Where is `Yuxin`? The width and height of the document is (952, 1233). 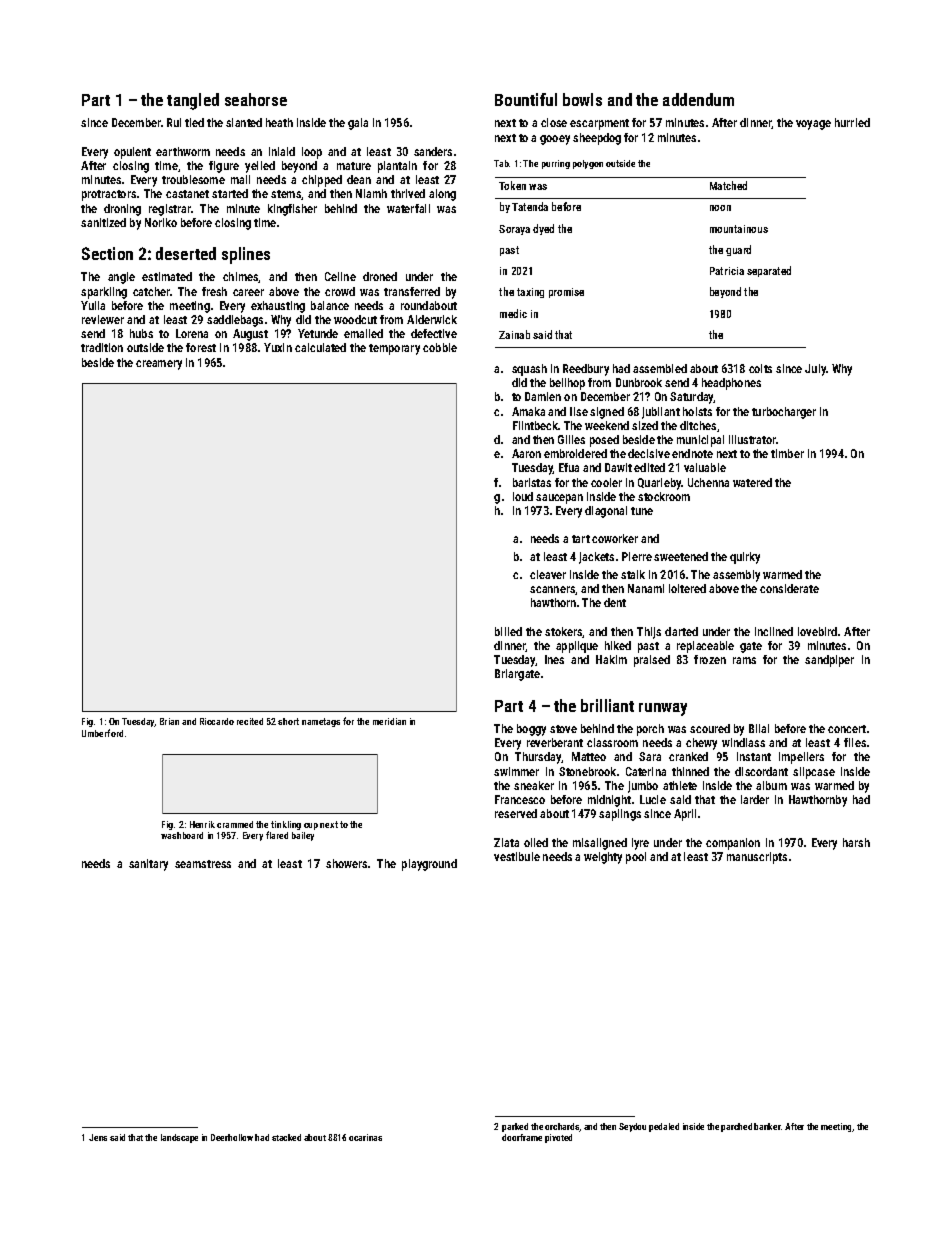
Yuxin is located at coordinates (278, 347).
